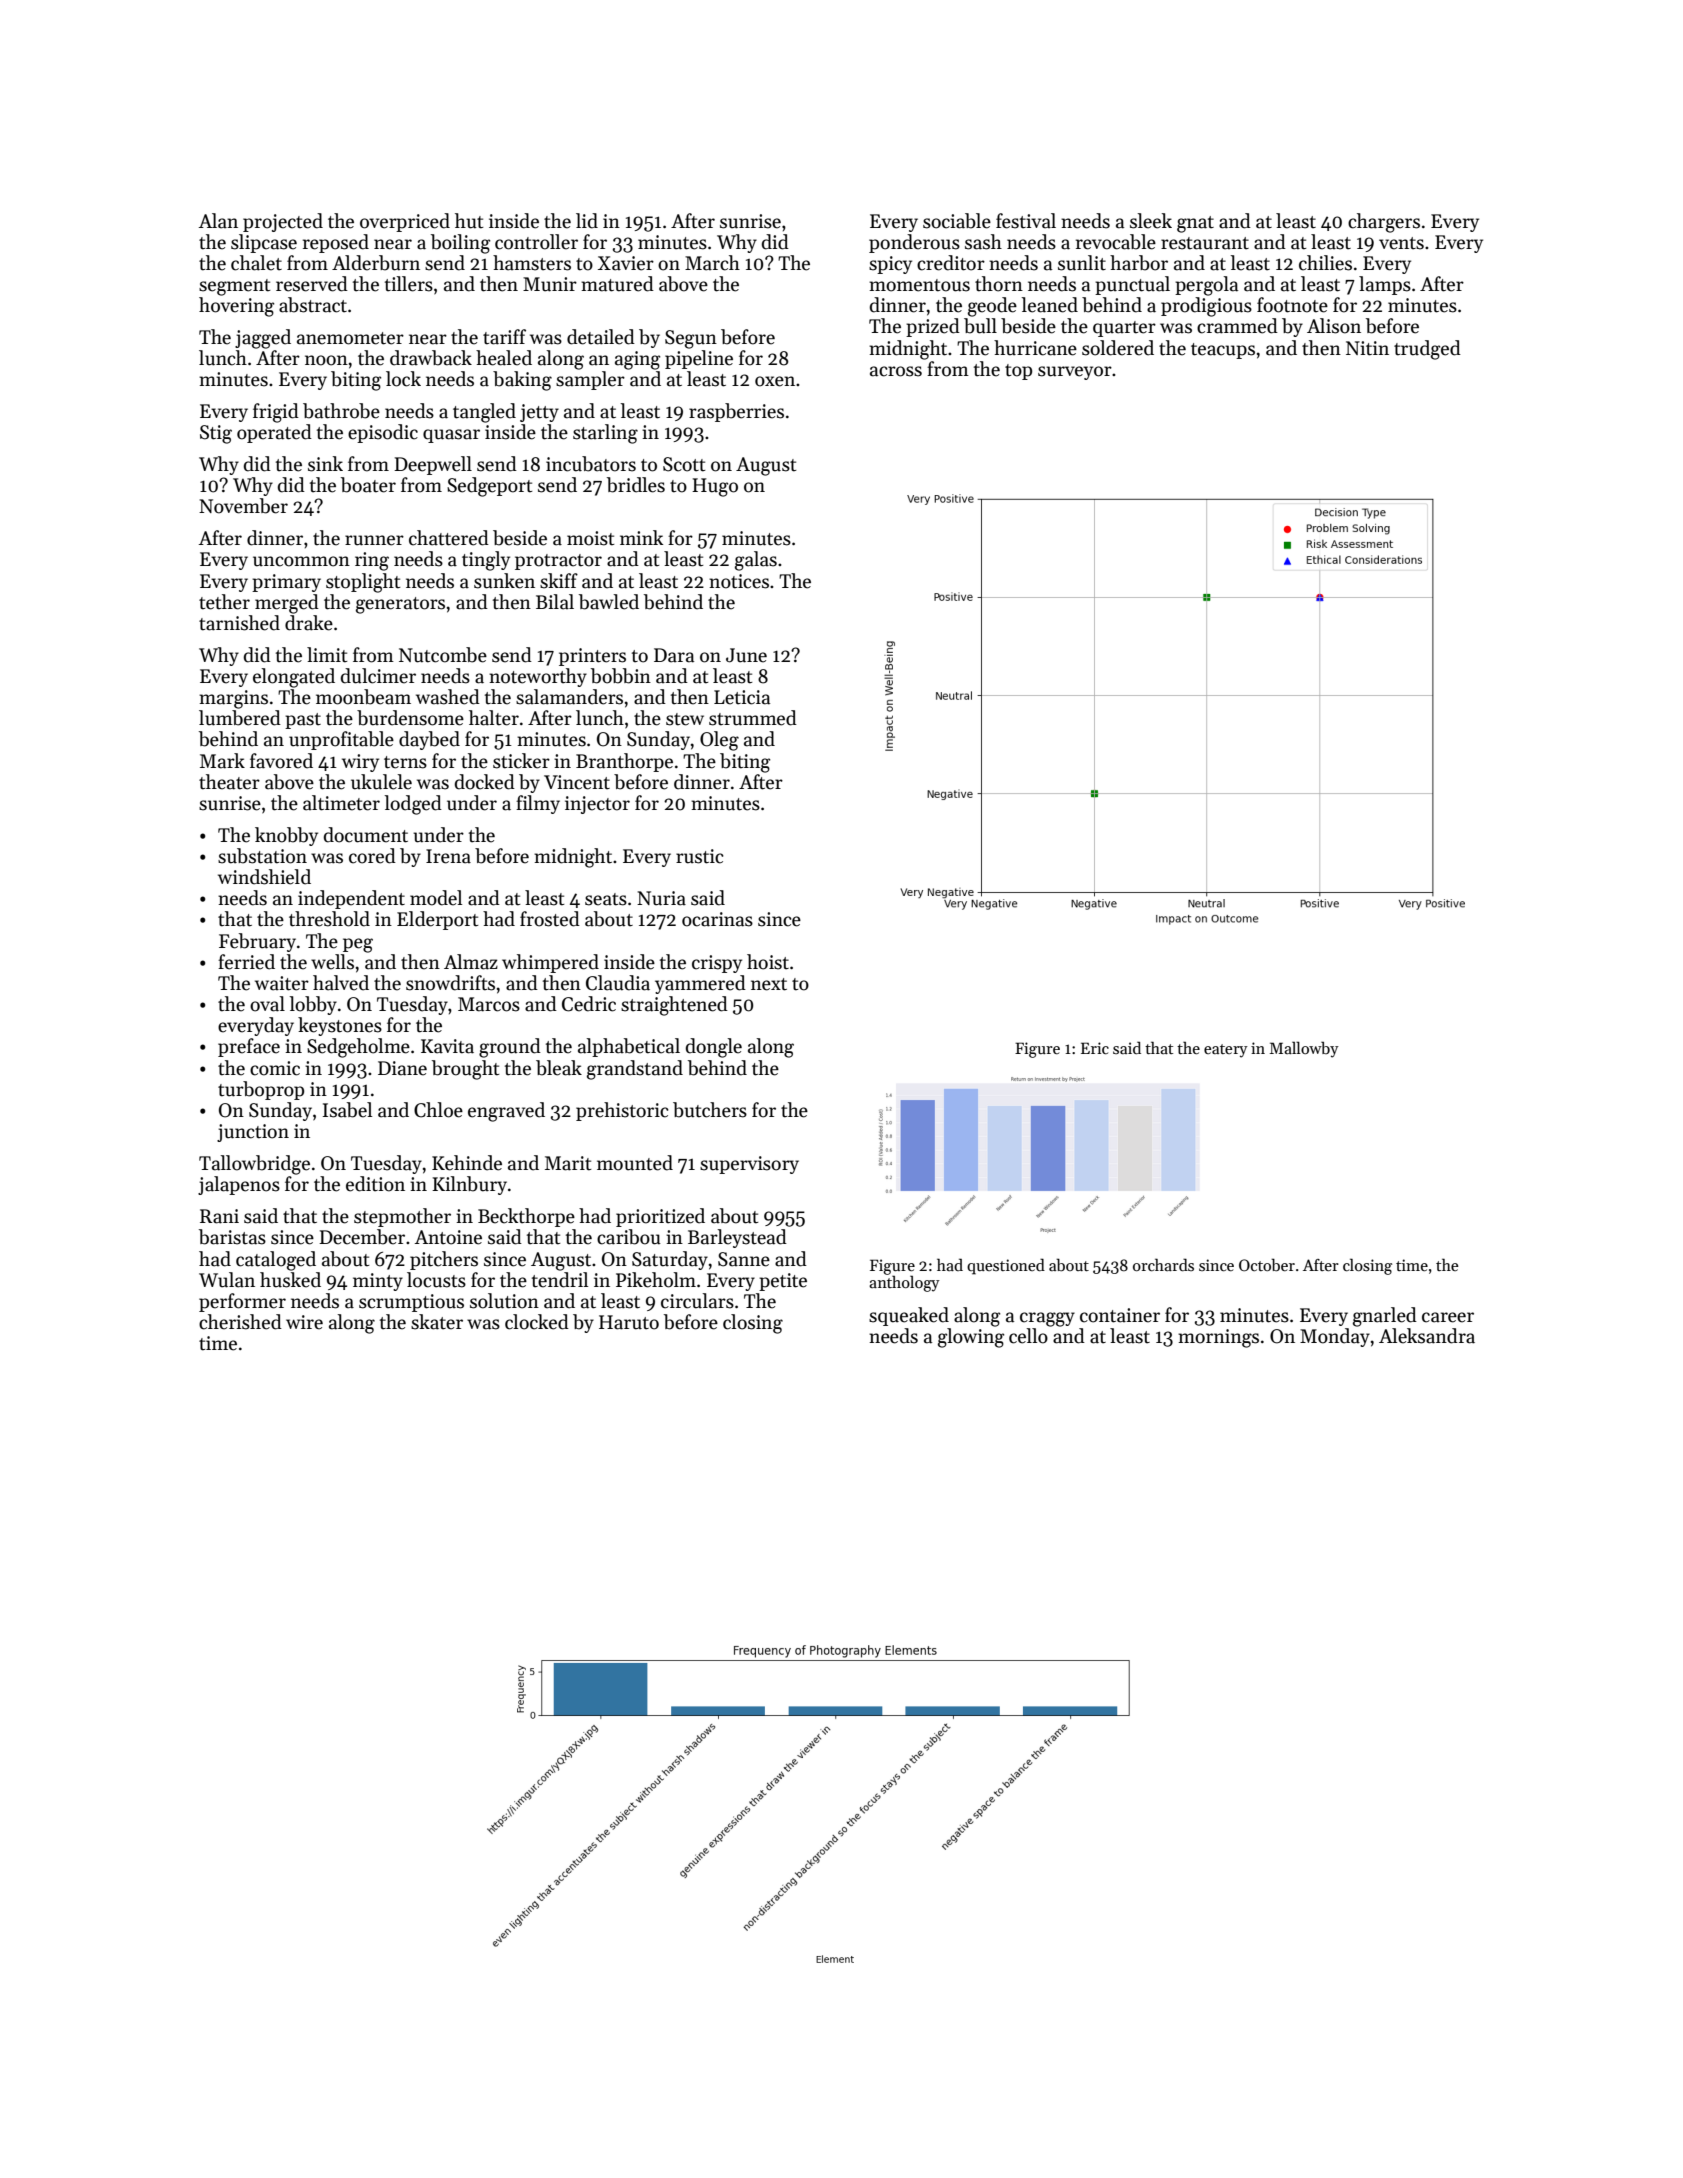 Image resolution: width=1683 pixels, height=2178 pixels. Describe the element at coordinates (216, 434) in the screenshot. I see `Stig` at that location.
